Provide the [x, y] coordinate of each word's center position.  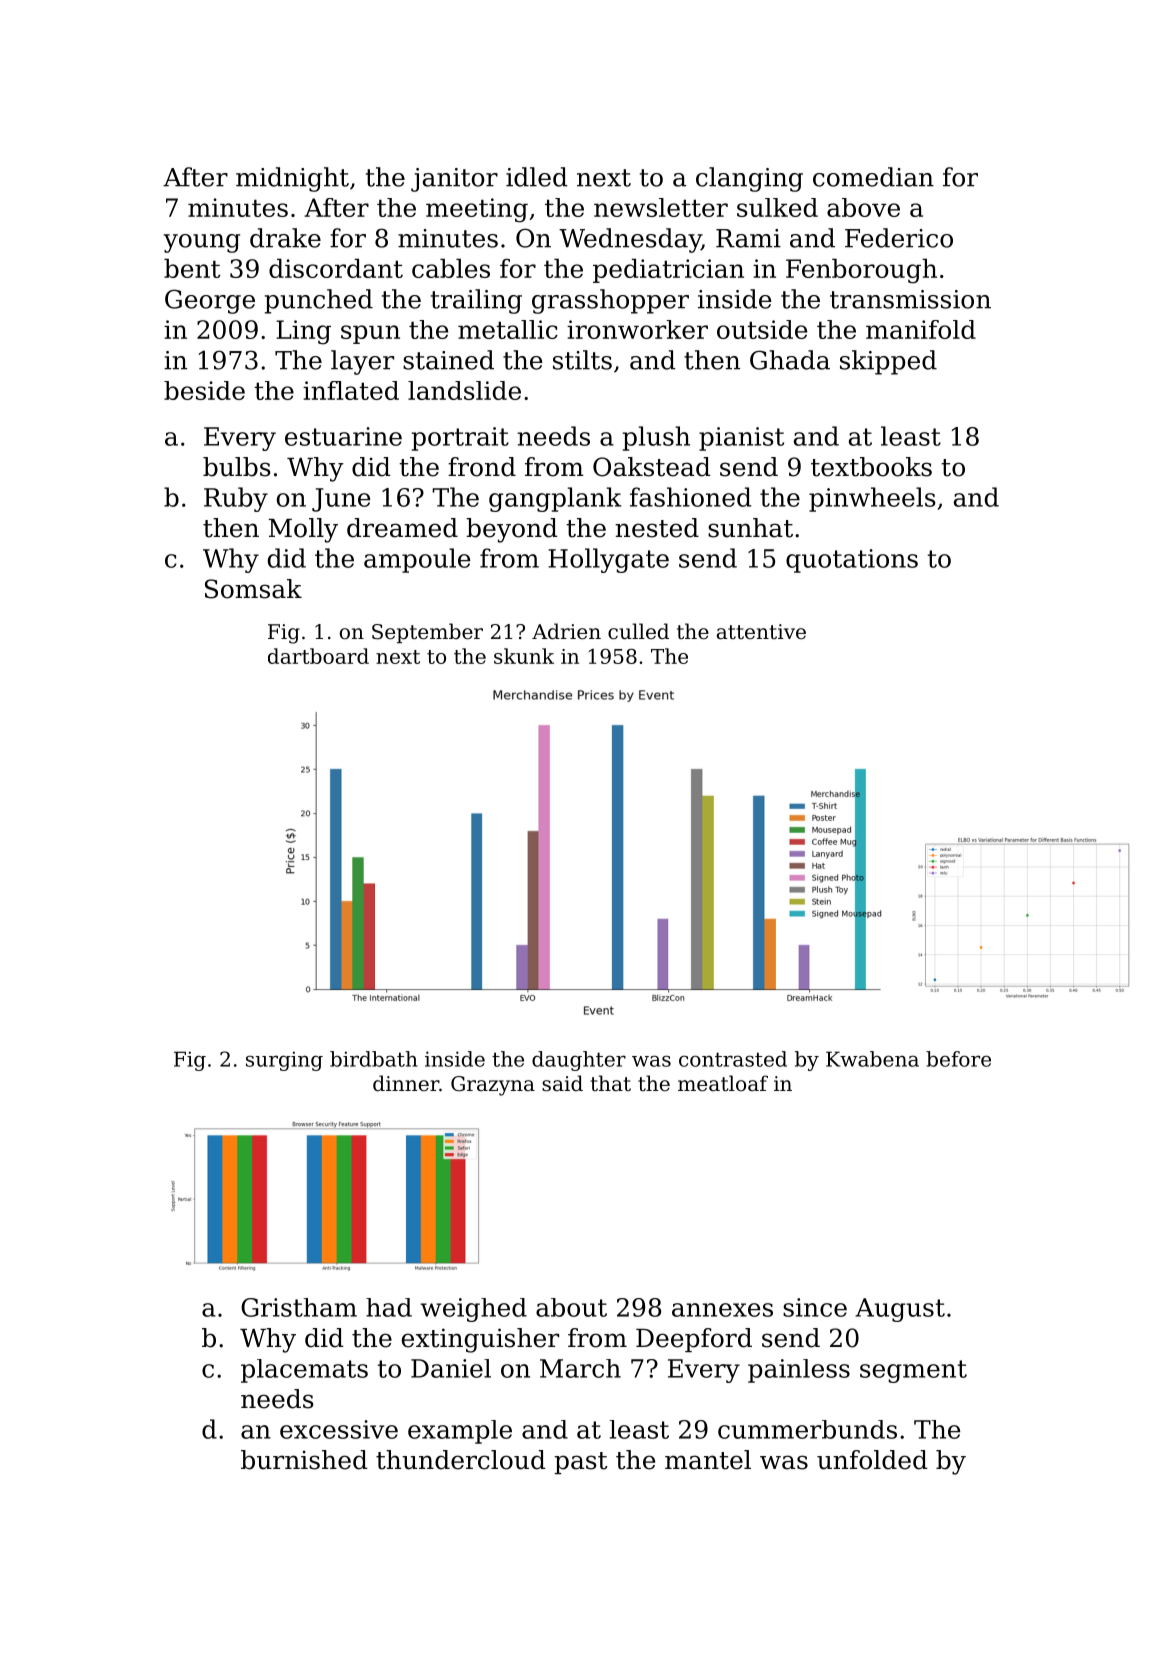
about [571, 1307]
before [958, 1059]
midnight [292, 179]
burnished [304, 1460]
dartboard [318, 656]
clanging [749, 179]
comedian [873, 177]
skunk [524, 656]
